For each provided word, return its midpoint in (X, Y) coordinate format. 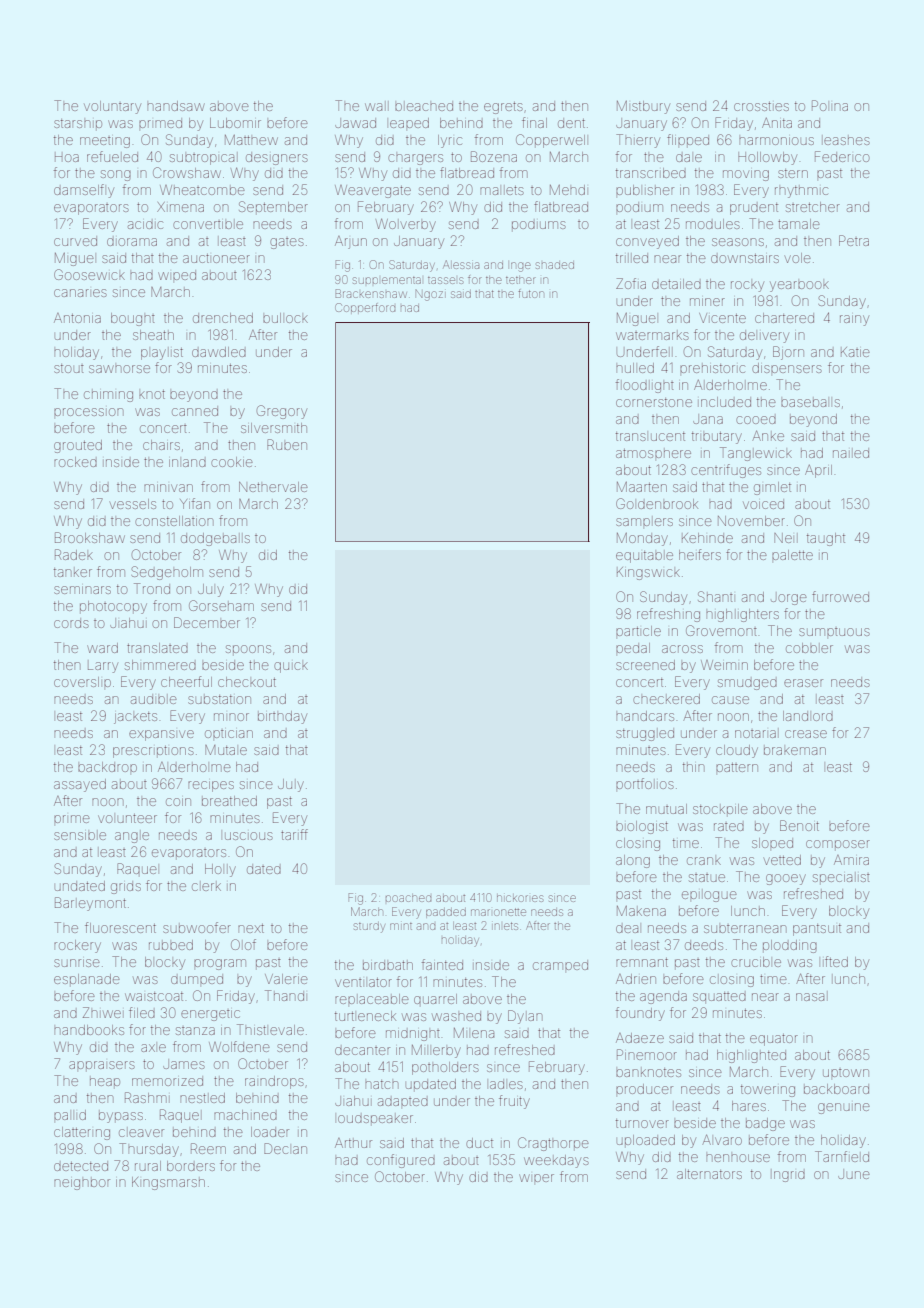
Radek (74, 554)
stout (69, 368)
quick (291, 667)
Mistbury (643, 107)
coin (178, 802)
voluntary (112, 107)
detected (81, 1166)
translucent (650, 436)
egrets (503, 108)
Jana (708, 419)
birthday (282, 717)
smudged (747, 684)
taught (826, 539)
